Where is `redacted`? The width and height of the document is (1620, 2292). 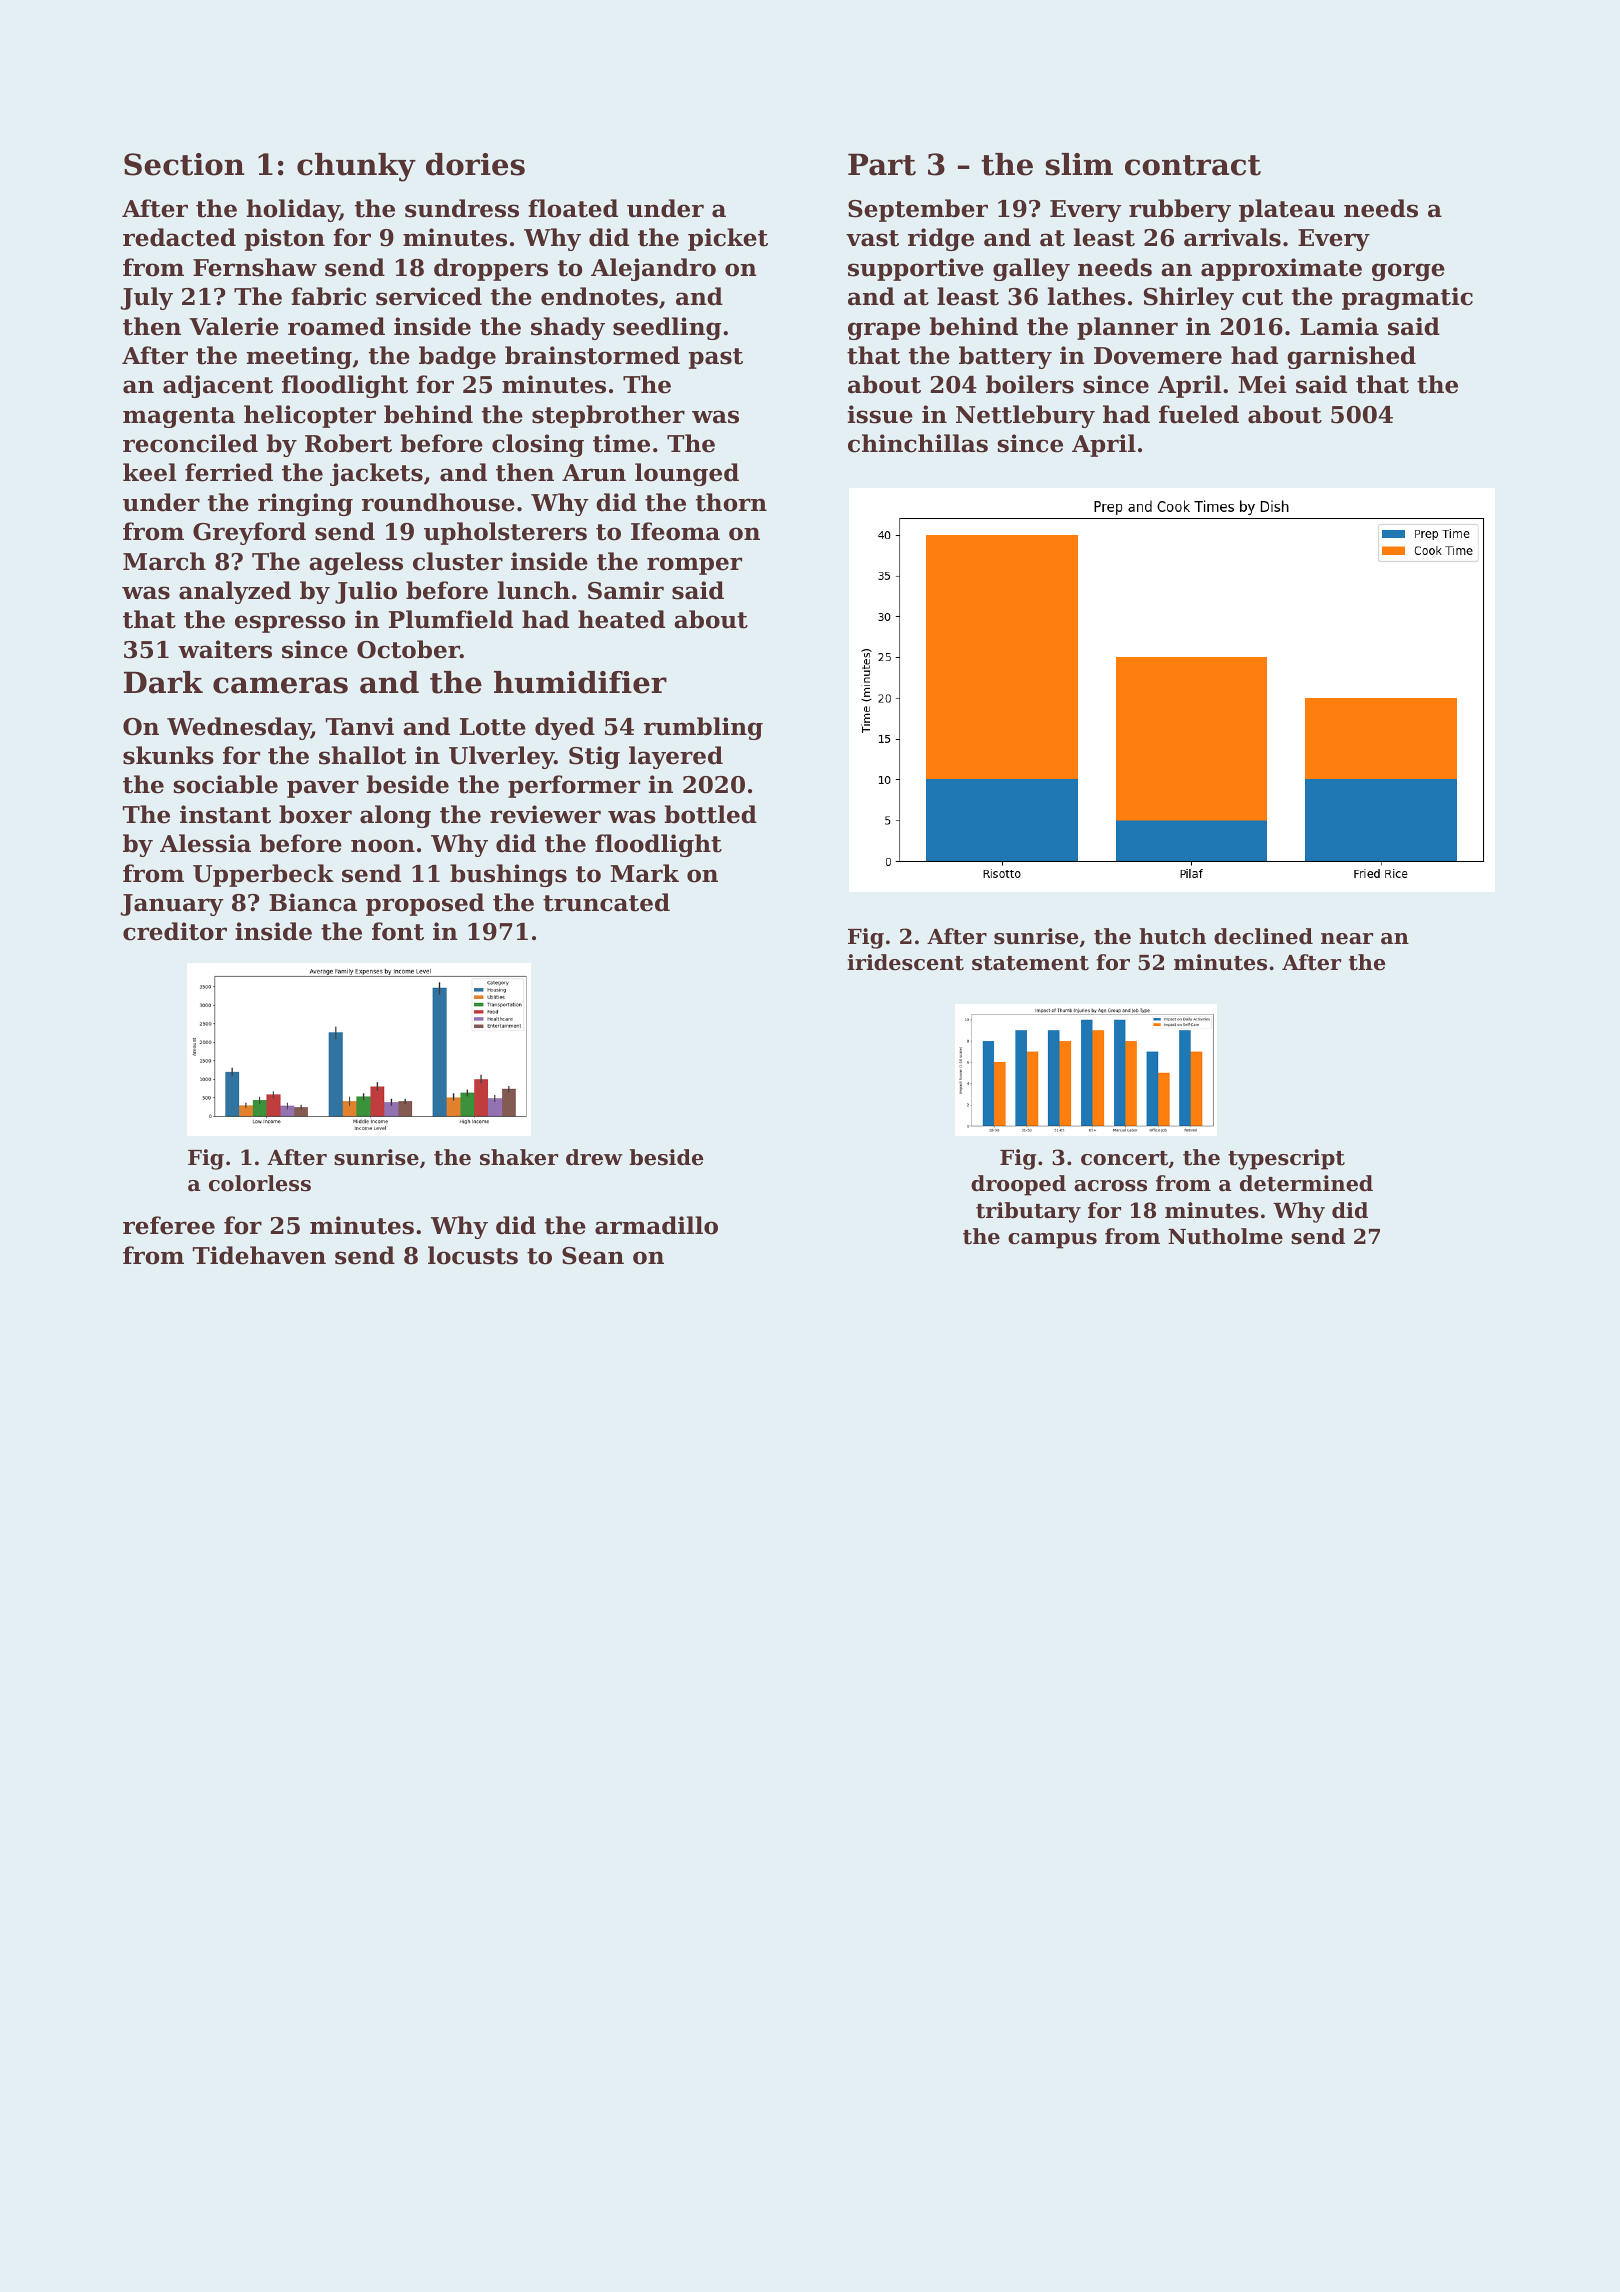
redacted is located at coordinates (179, 237).
